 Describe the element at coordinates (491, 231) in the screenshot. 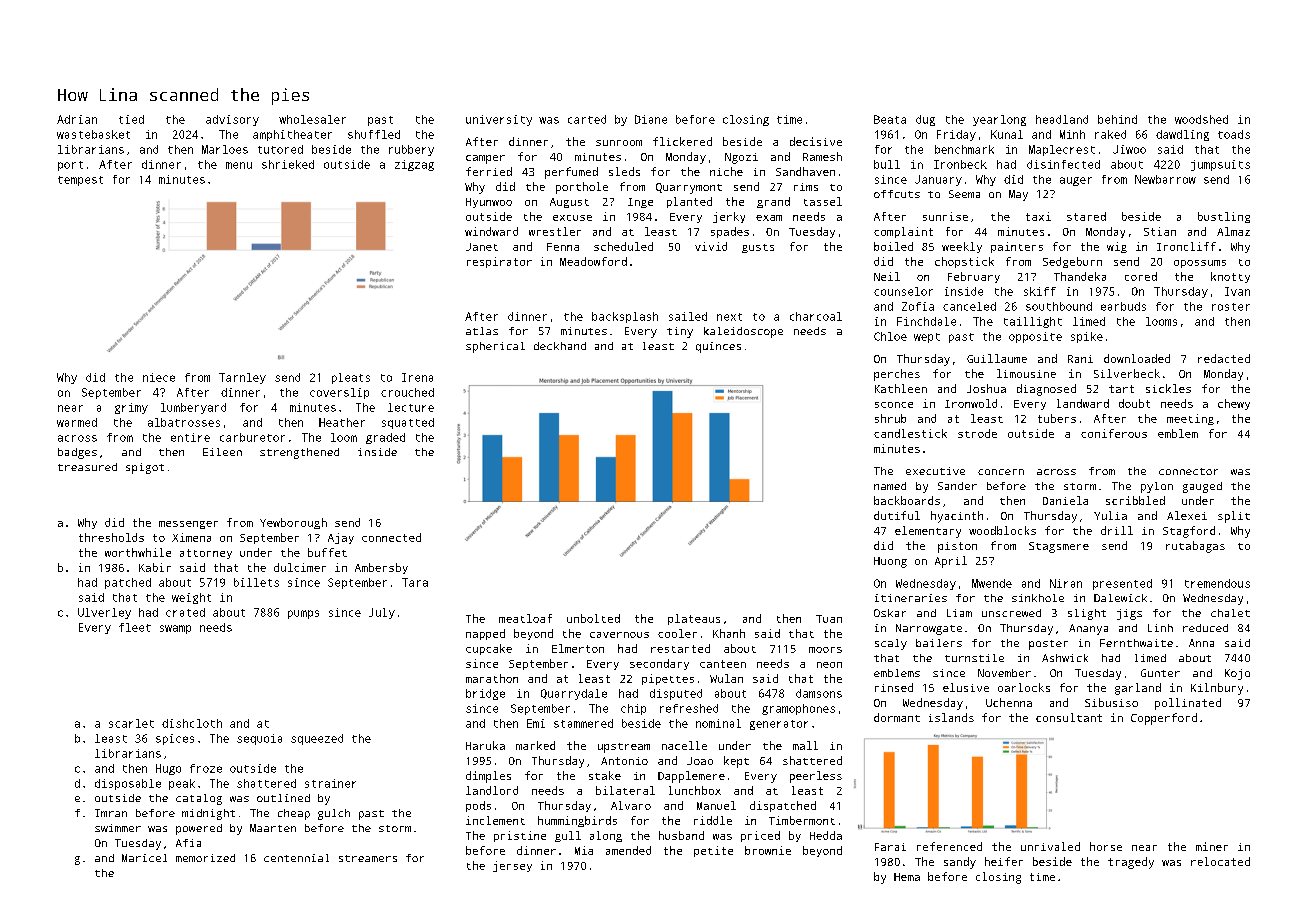

I see `windward` at that location.
